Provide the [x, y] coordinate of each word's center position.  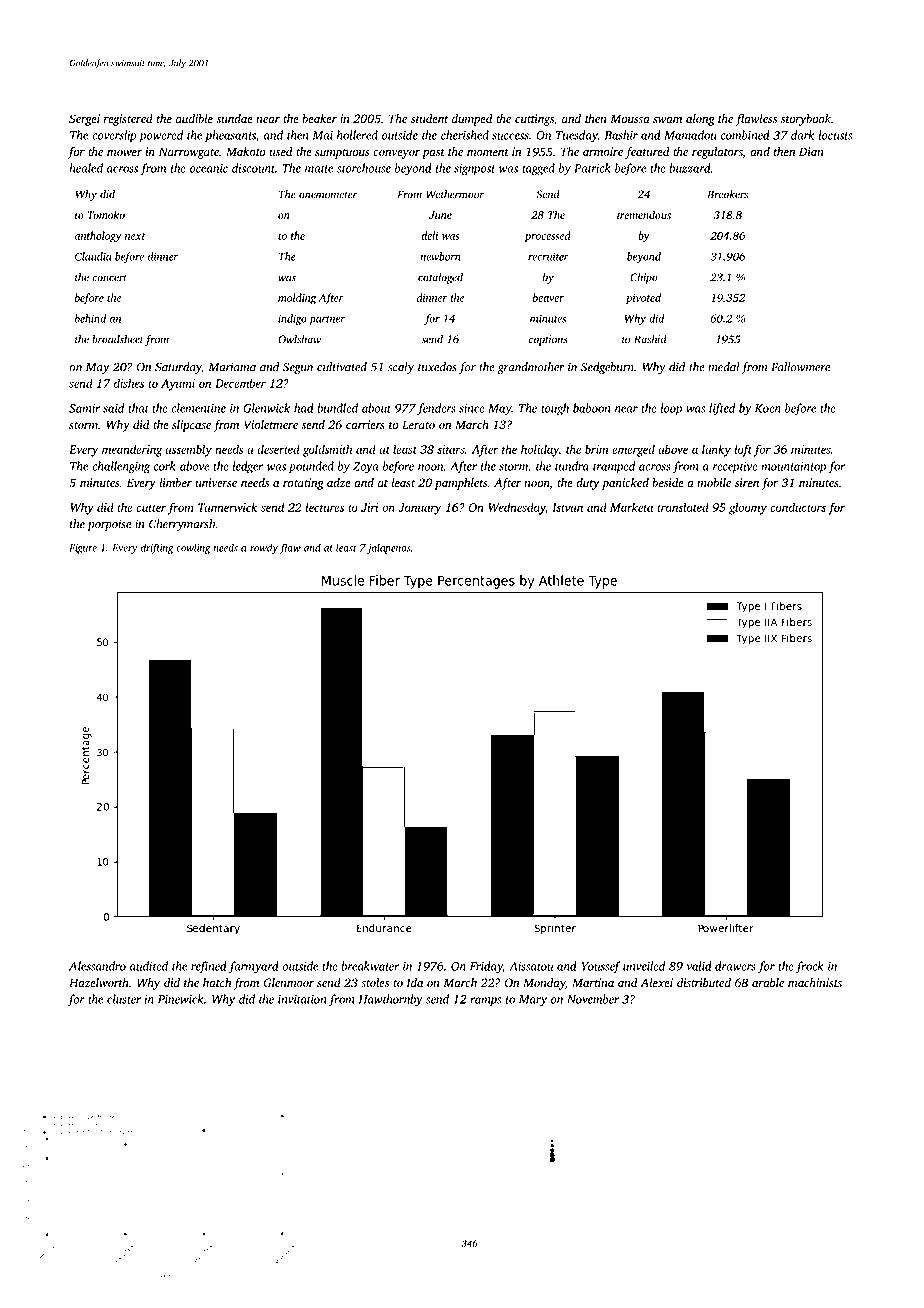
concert [109, 278]
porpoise [109, 525]
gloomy [748, 508]
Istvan [567, 507]
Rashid [650, 339]
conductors [798, 507]
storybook [806, 120]
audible [194, 118]
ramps [485, 1002]
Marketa [631, 507]
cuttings [534, 120]
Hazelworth [99, 982]
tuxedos [437, 367]
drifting [157, 548]
